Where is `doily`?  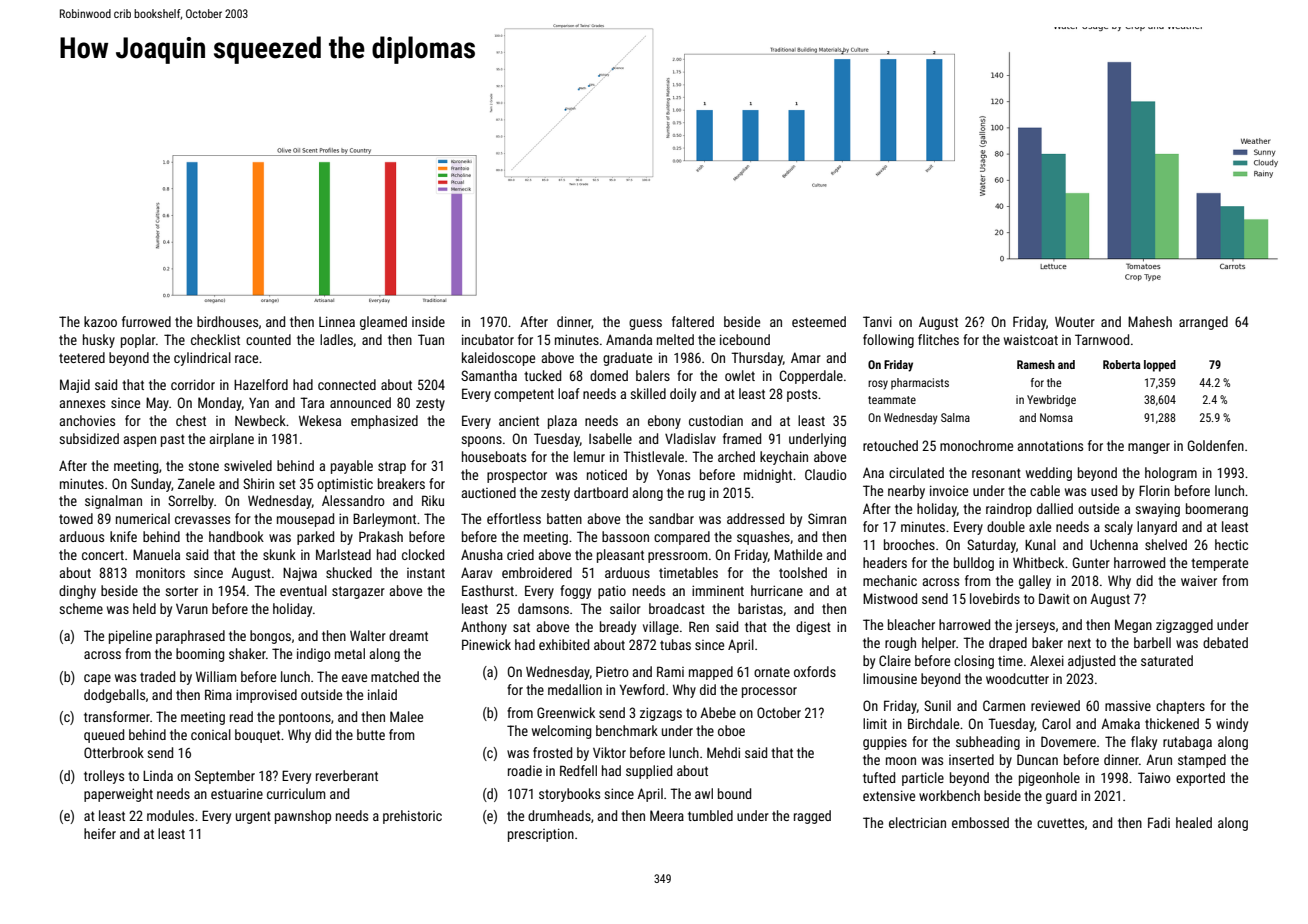 doily is located at coordinates (683, 395).
